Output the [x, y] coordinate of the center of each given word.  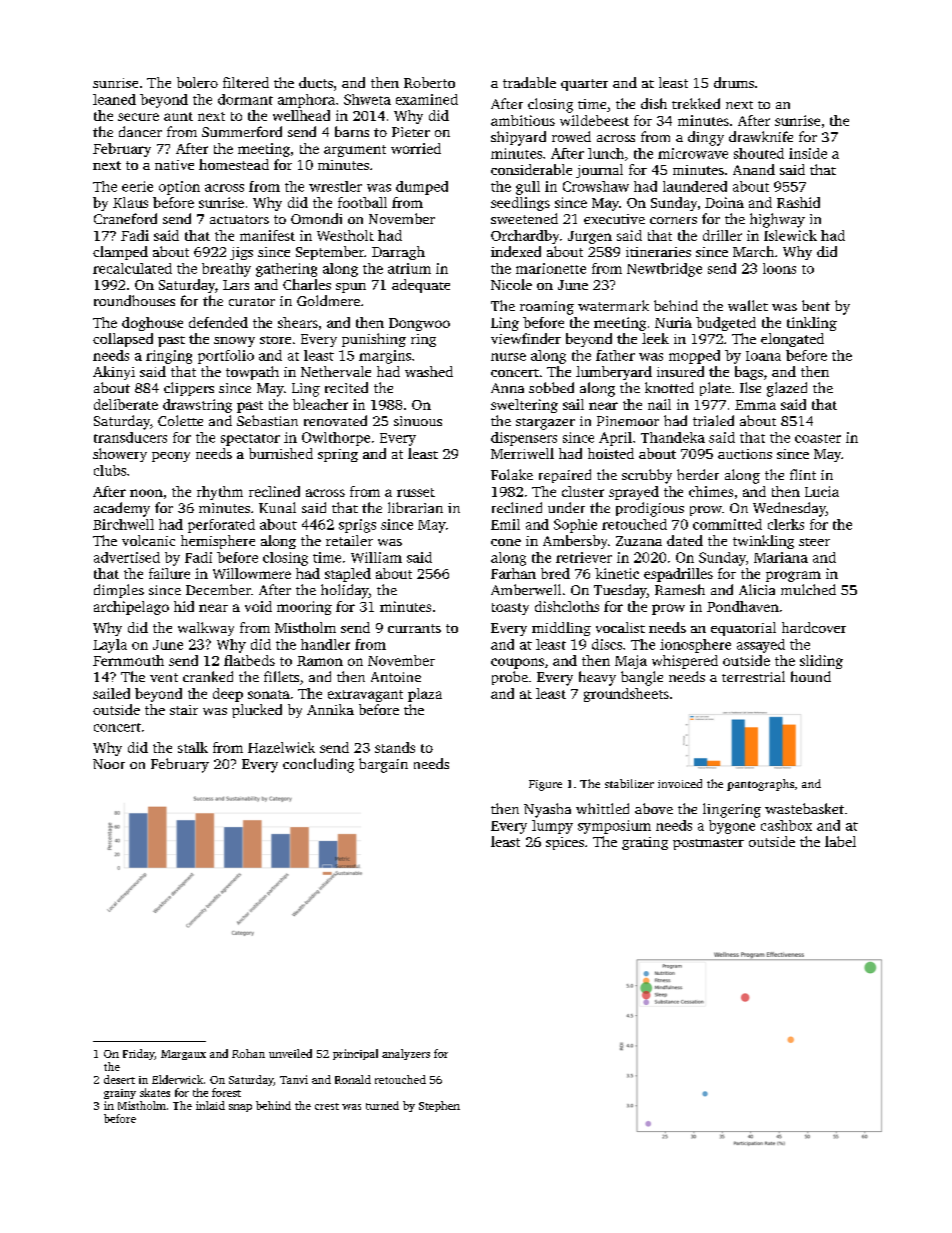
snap [240, 1108]
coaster [818, 438]
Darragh [398, 253]
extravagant [365, 696]
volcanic [148, 540]
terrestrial [753, 676]
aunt [178, 116]
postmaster [708, 844]
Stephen [439, 1106]
